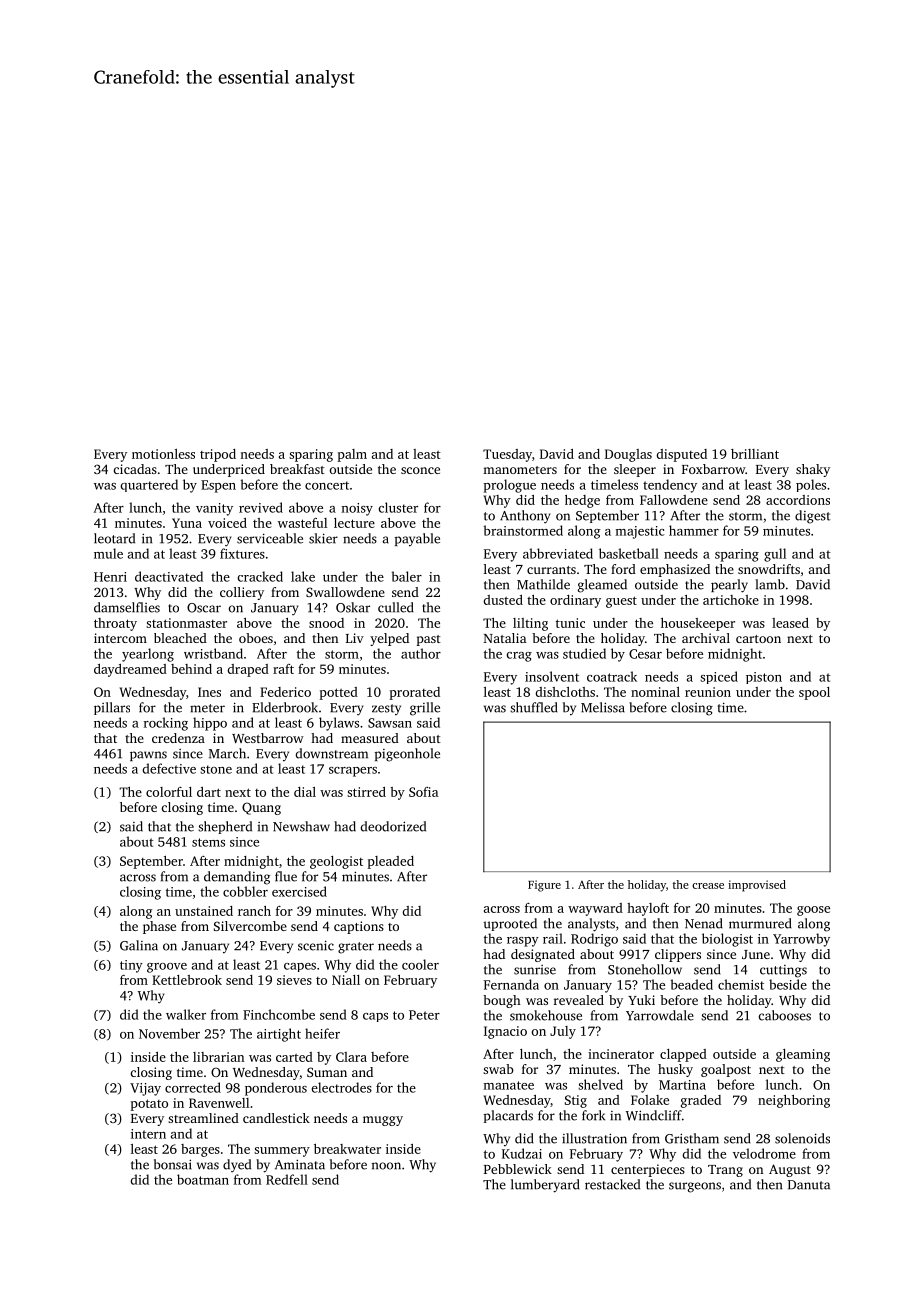 This document has height=1308, width=924. I want to click on pigeonhole, so click(407, 755).
